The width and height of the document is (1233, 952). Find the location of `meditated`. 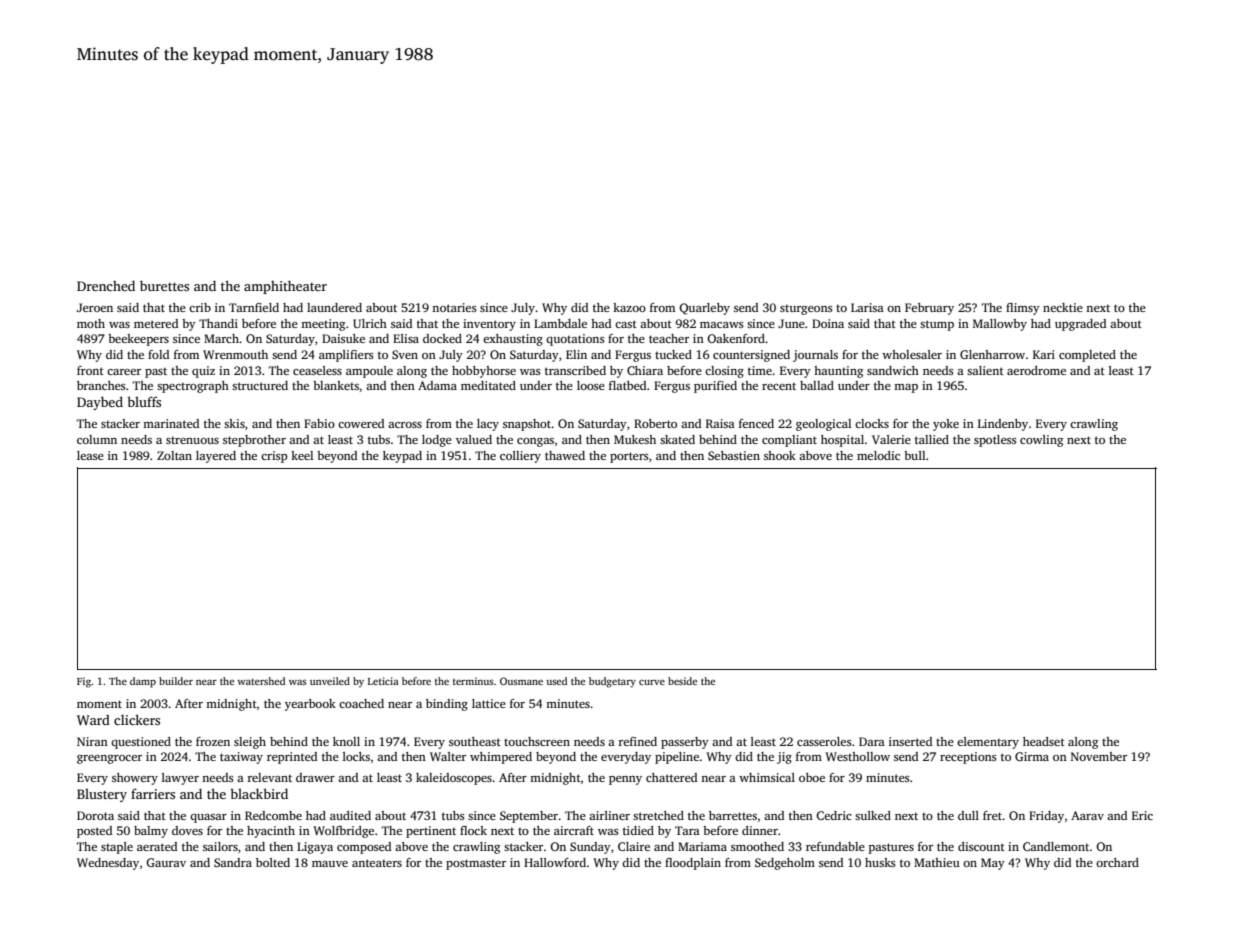

meditated is located at coordinates (488, 385).
